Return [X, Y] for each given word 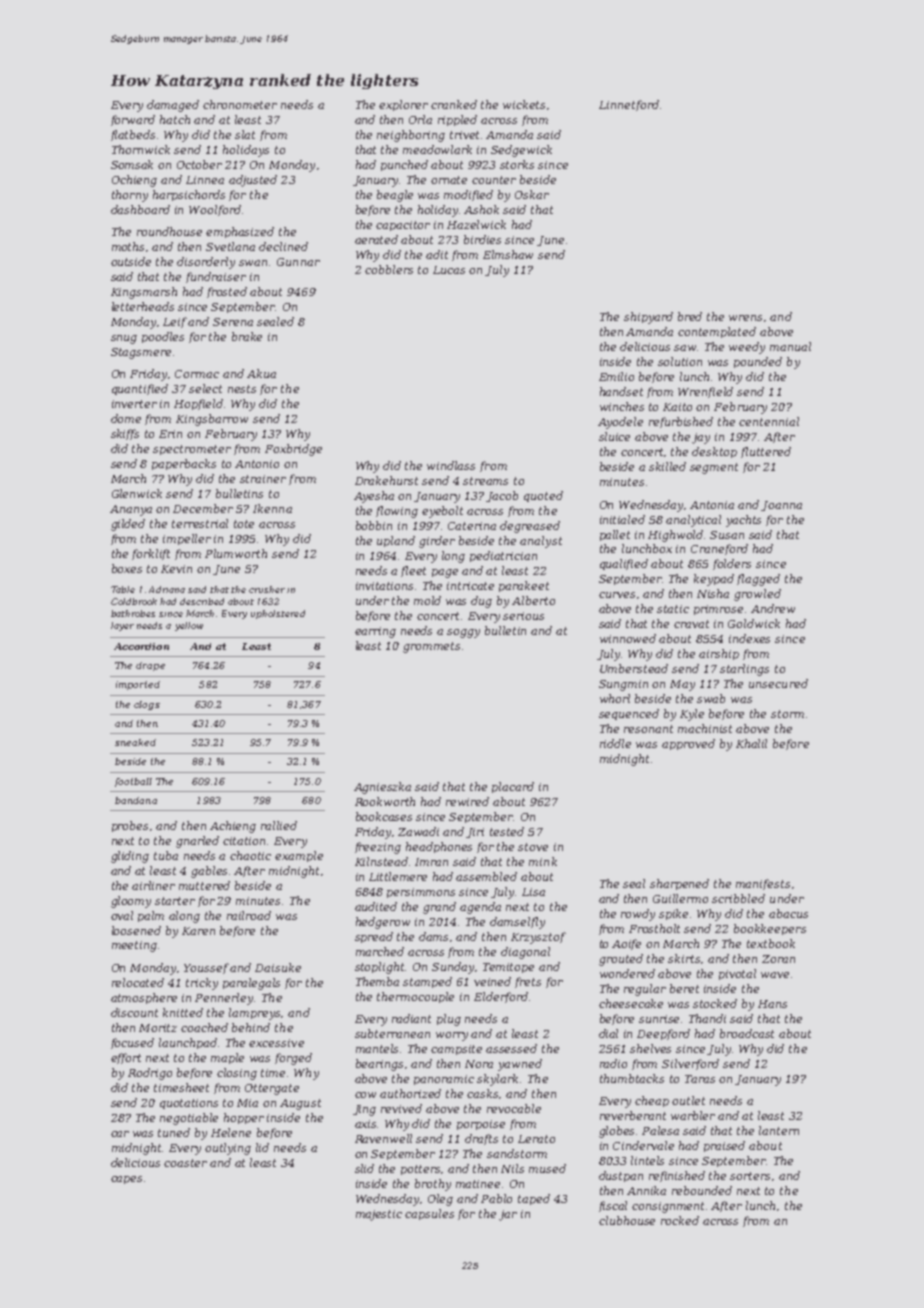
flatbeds [133, 135]
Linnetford [629, 105]
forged [293, 1059]
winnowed [628, 638]
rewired [467, 801]
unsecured [778, 683]
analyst [541, 542]
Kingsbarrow [212, 420]
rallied [279, 825]
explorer [403, 105]
